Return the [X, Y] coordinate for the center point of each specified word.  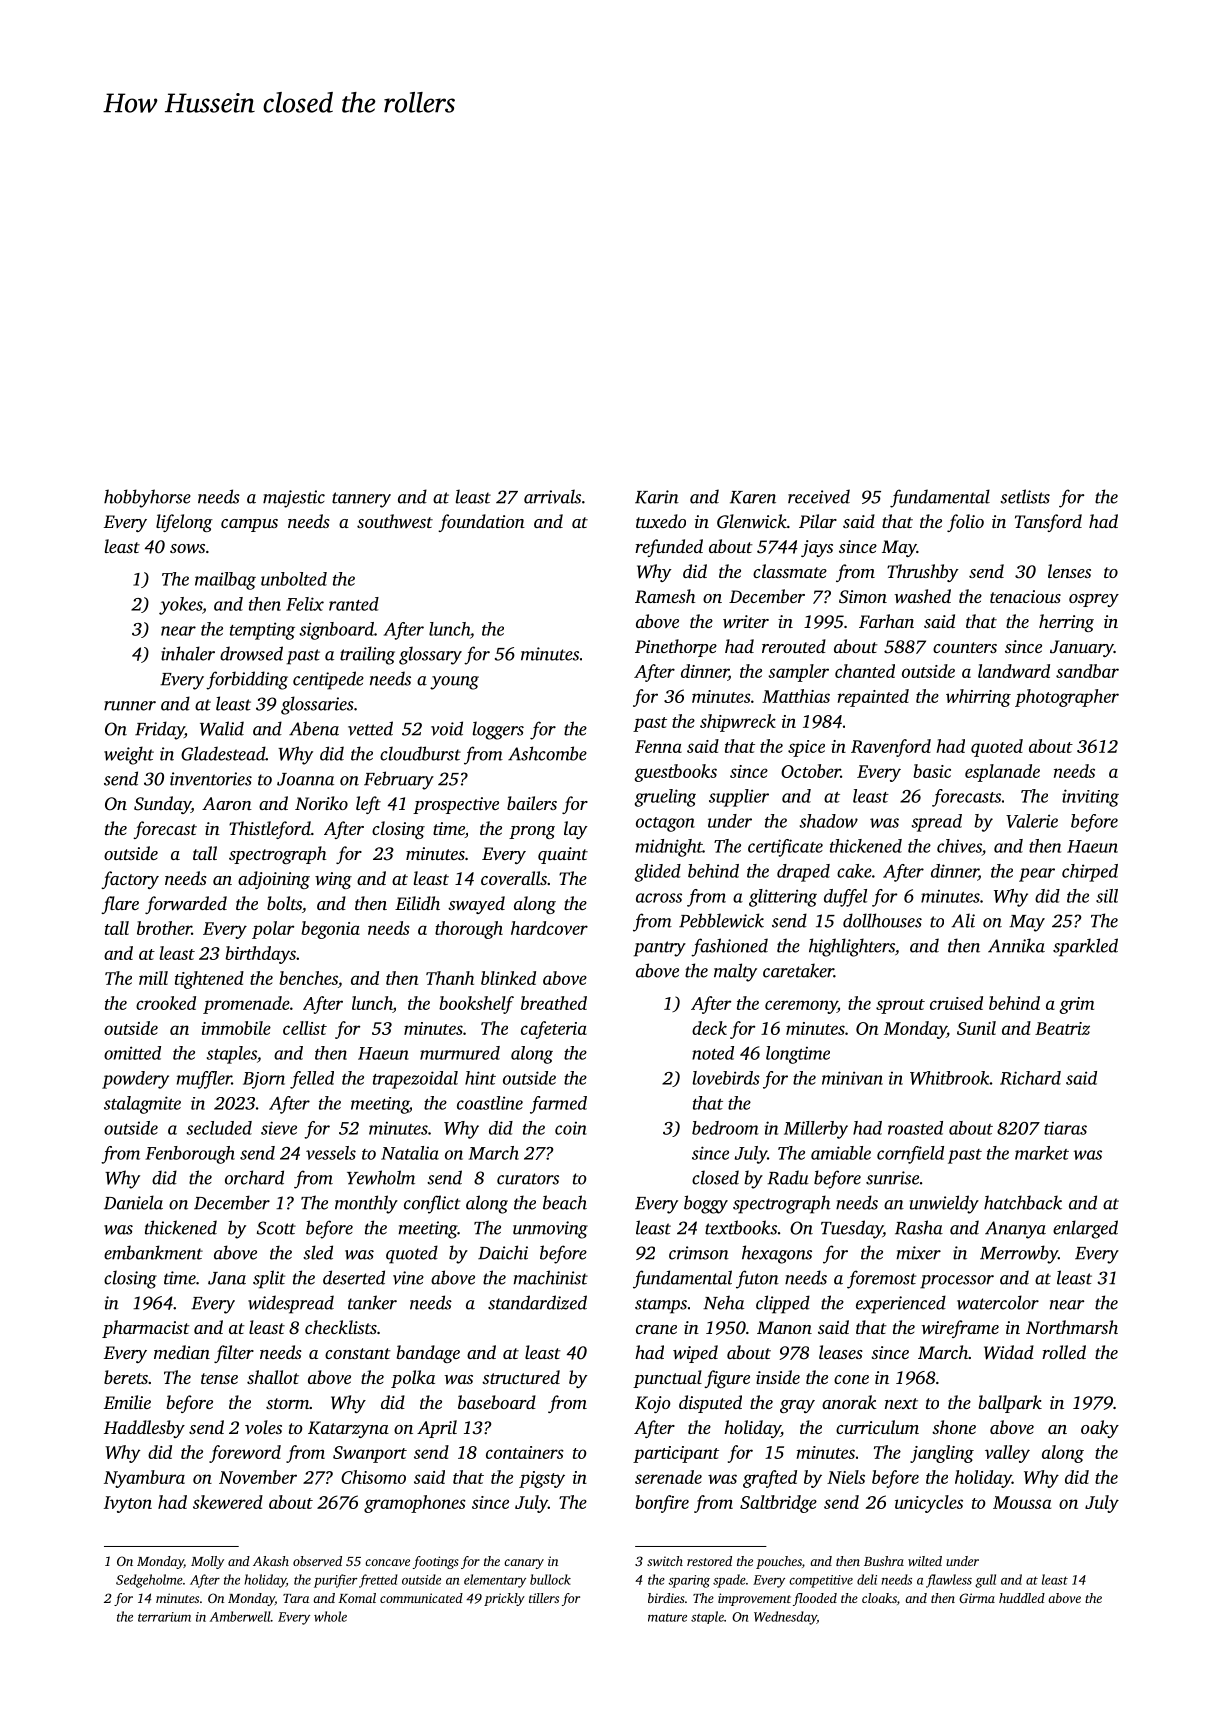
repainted [873, 698]
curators [528, 1179]
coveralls [514, 878]
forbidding [247, 680]
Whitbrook [950, 1078]
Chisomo [373, 1477]
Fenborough [190, 1155]
